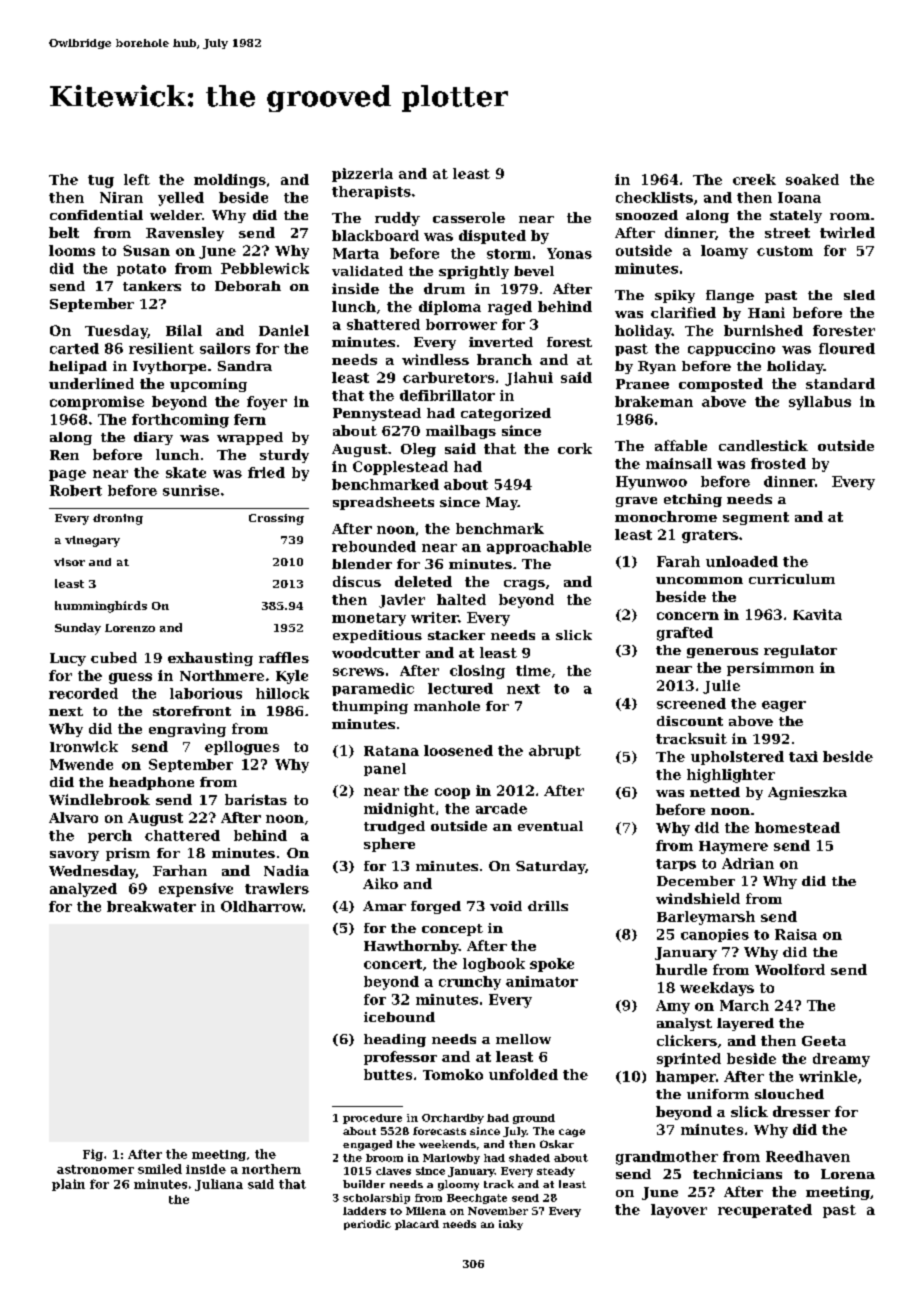  I want to click on ground, so click(534, 1119).
